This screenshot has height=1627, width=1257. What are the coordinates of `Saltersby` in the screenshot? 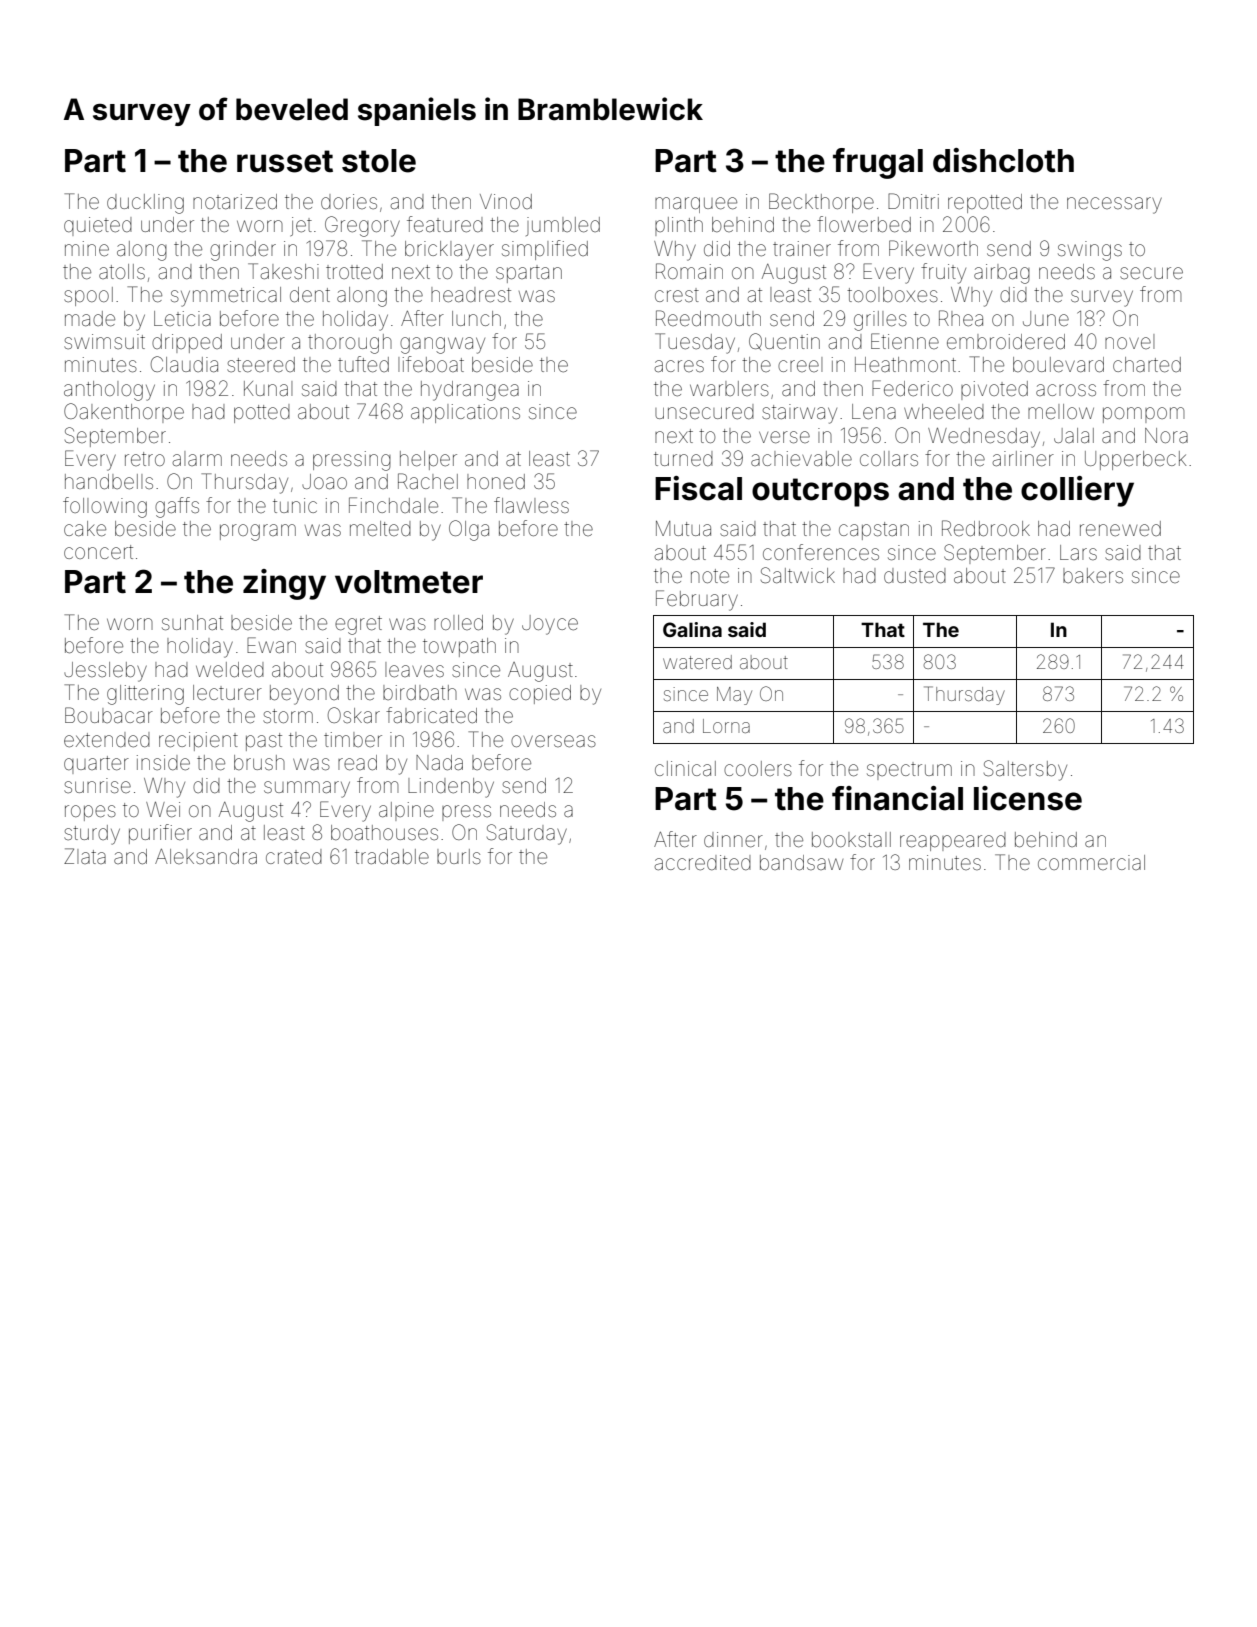 It's located at (1025, 770).
